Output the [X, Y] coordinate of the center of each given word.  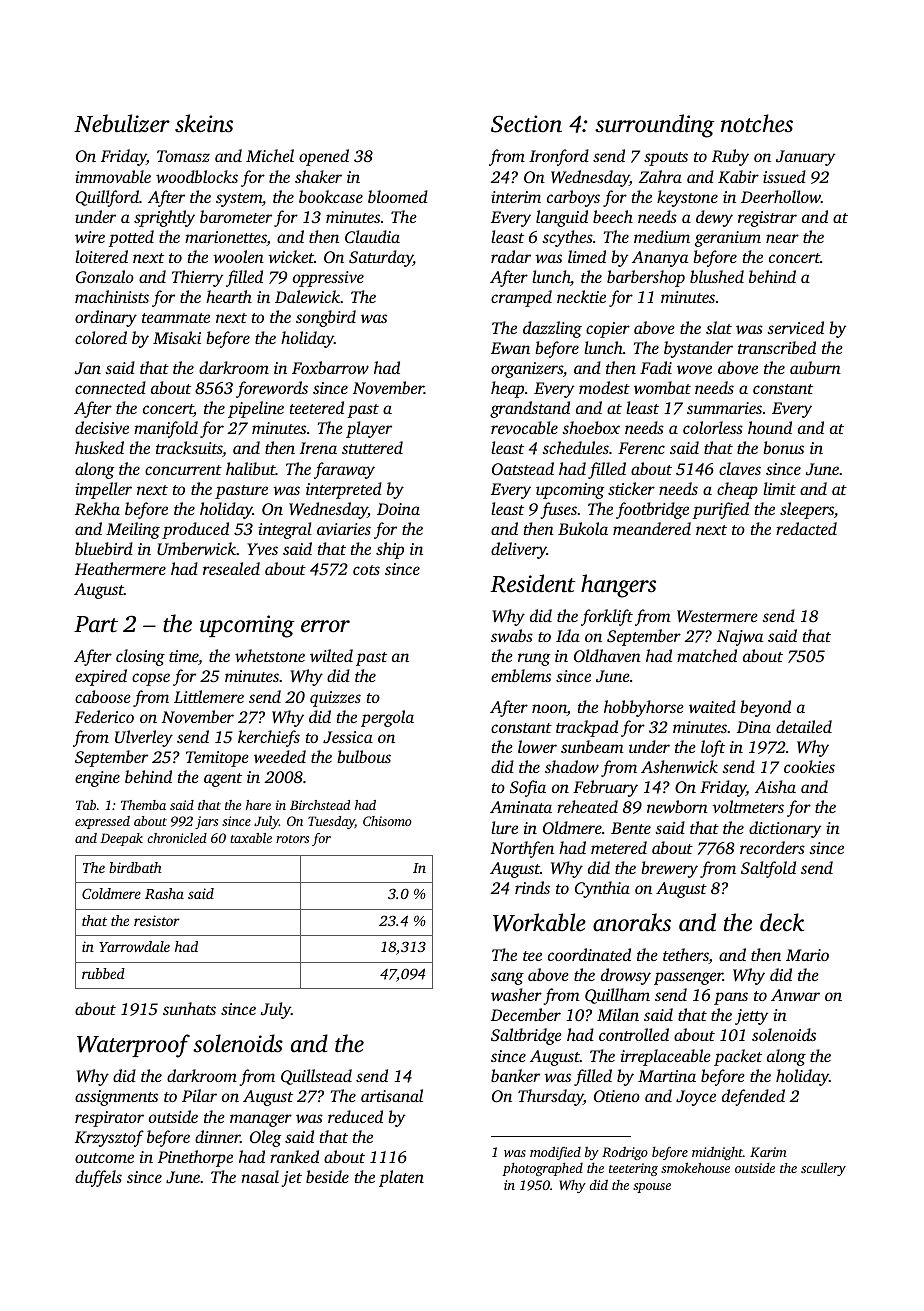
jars [206, 822]
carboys [573, 198]
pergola [387, 718]
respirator [109, 1119]
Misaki [177, 337]
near [782, 238]
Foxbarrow [330, 367]
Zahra [660, 176]
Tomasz [183, 156]
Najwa [740, 638]
